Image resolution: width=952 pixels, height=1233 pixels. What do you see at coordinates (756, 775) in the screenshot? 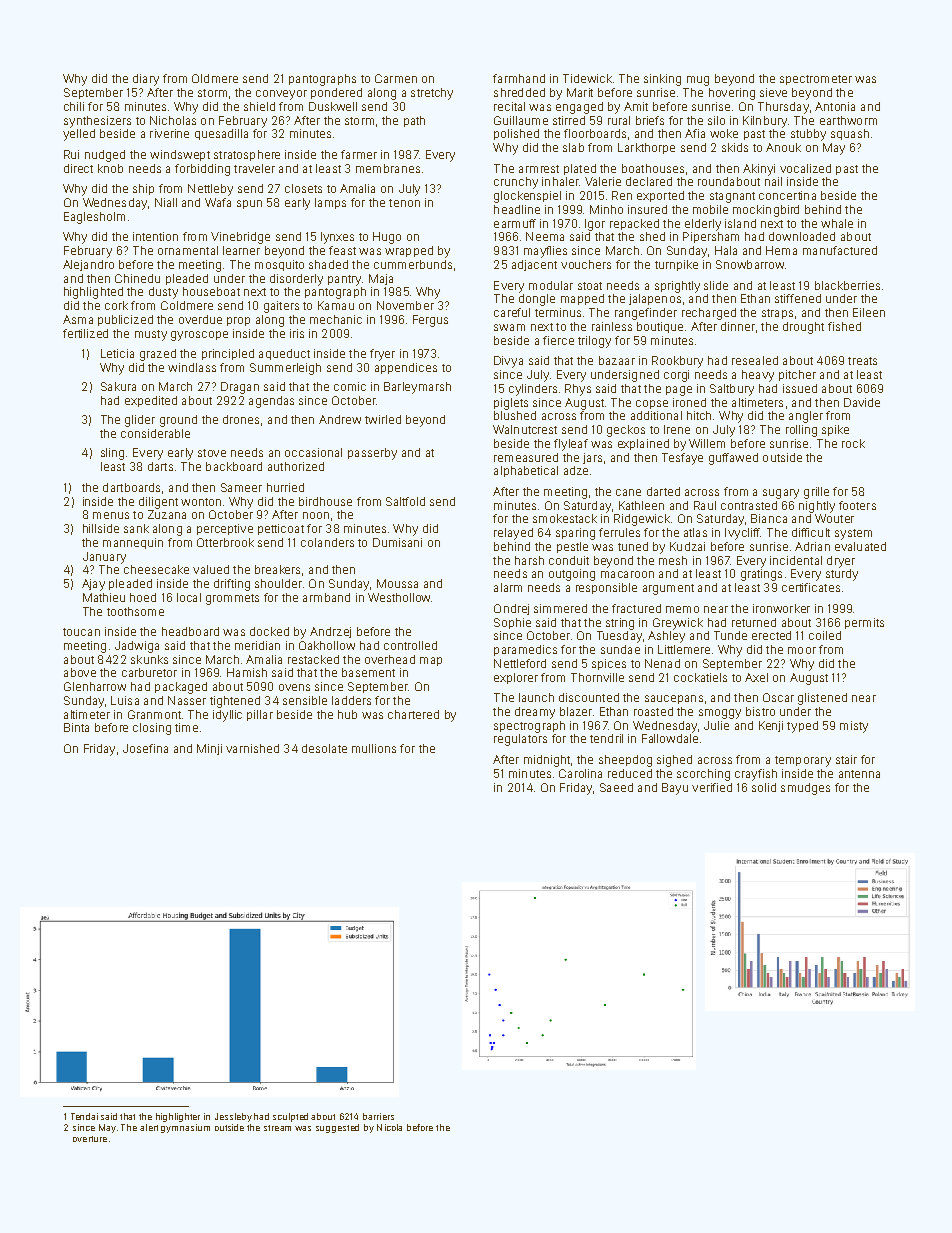
I see `crayfish` at bounding box center [756, 775].
